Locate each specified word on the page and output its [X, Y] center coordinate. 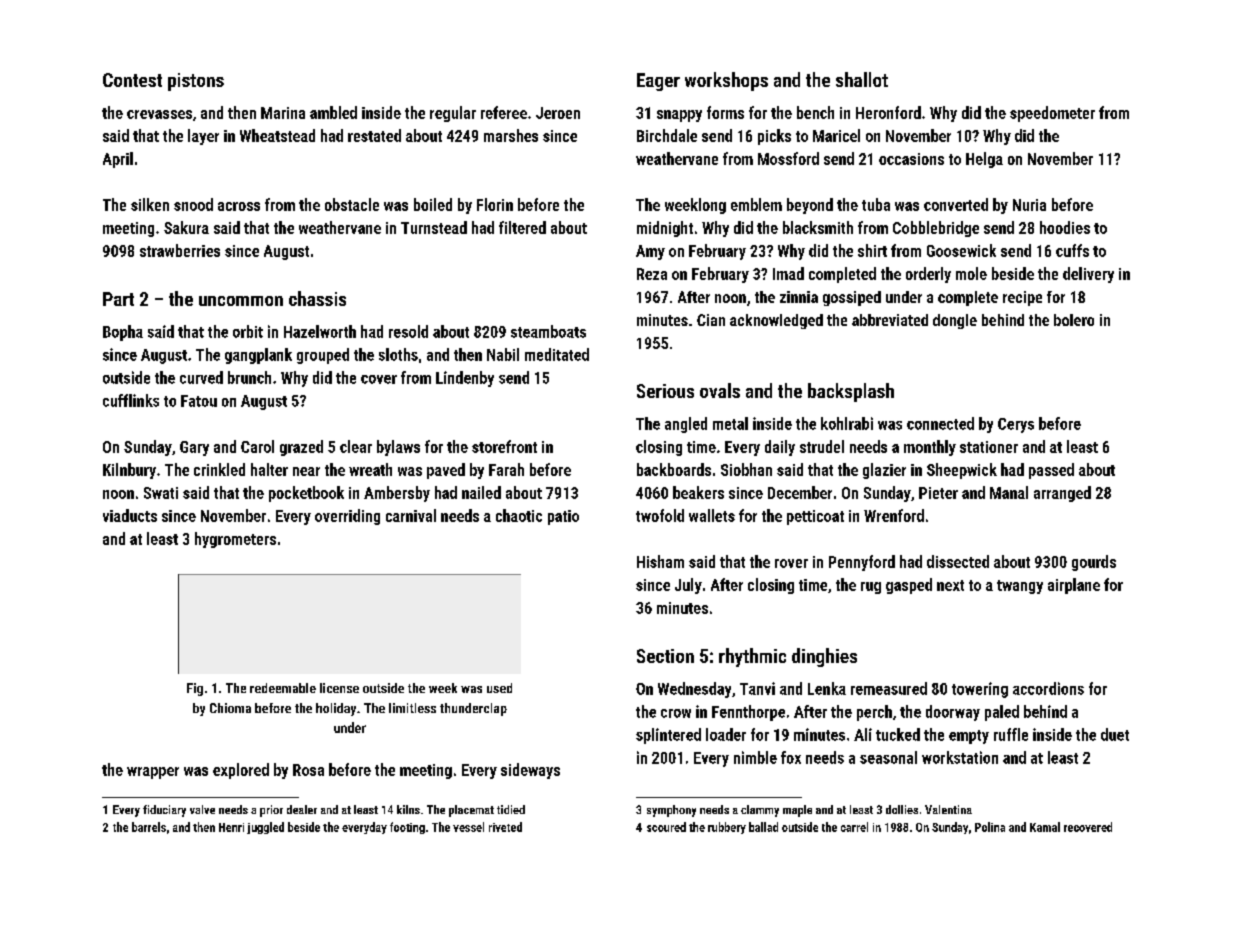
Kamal [1045, 827]
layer [203, 137]
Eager [658, 82]
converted [956, 204]
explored [241, 771]
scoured [666, 827]
